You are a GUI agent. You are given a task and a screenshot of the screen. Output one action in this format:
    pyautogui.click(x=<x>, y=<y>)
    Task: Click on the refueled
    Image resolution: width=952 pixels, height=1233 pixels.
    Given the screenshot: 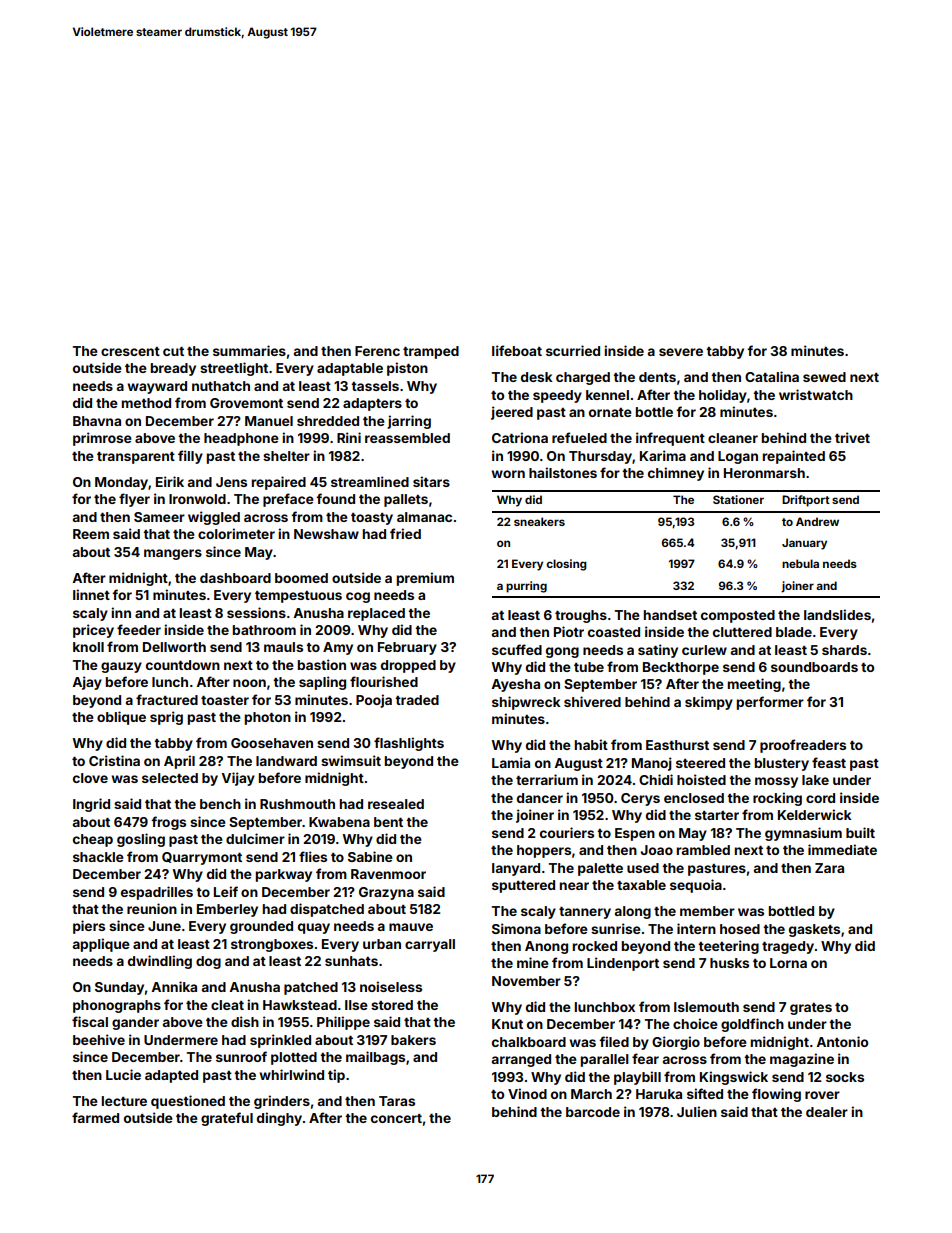 What is the action you would take?
    pyautogui.click(x=579, y=437)
